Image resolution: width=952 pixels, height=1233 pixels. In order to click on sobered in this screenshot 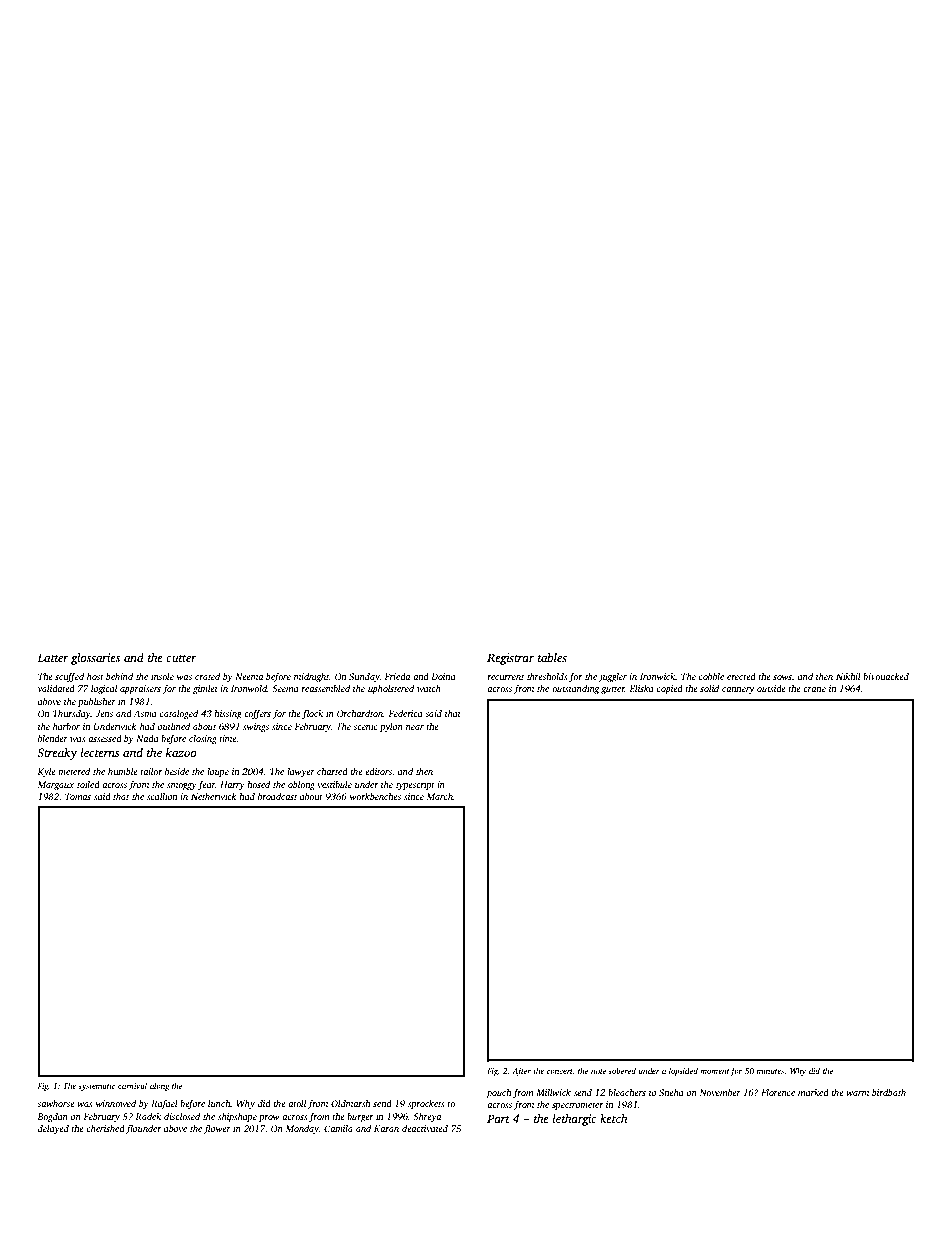, I will do `click(622, 1070)`.
